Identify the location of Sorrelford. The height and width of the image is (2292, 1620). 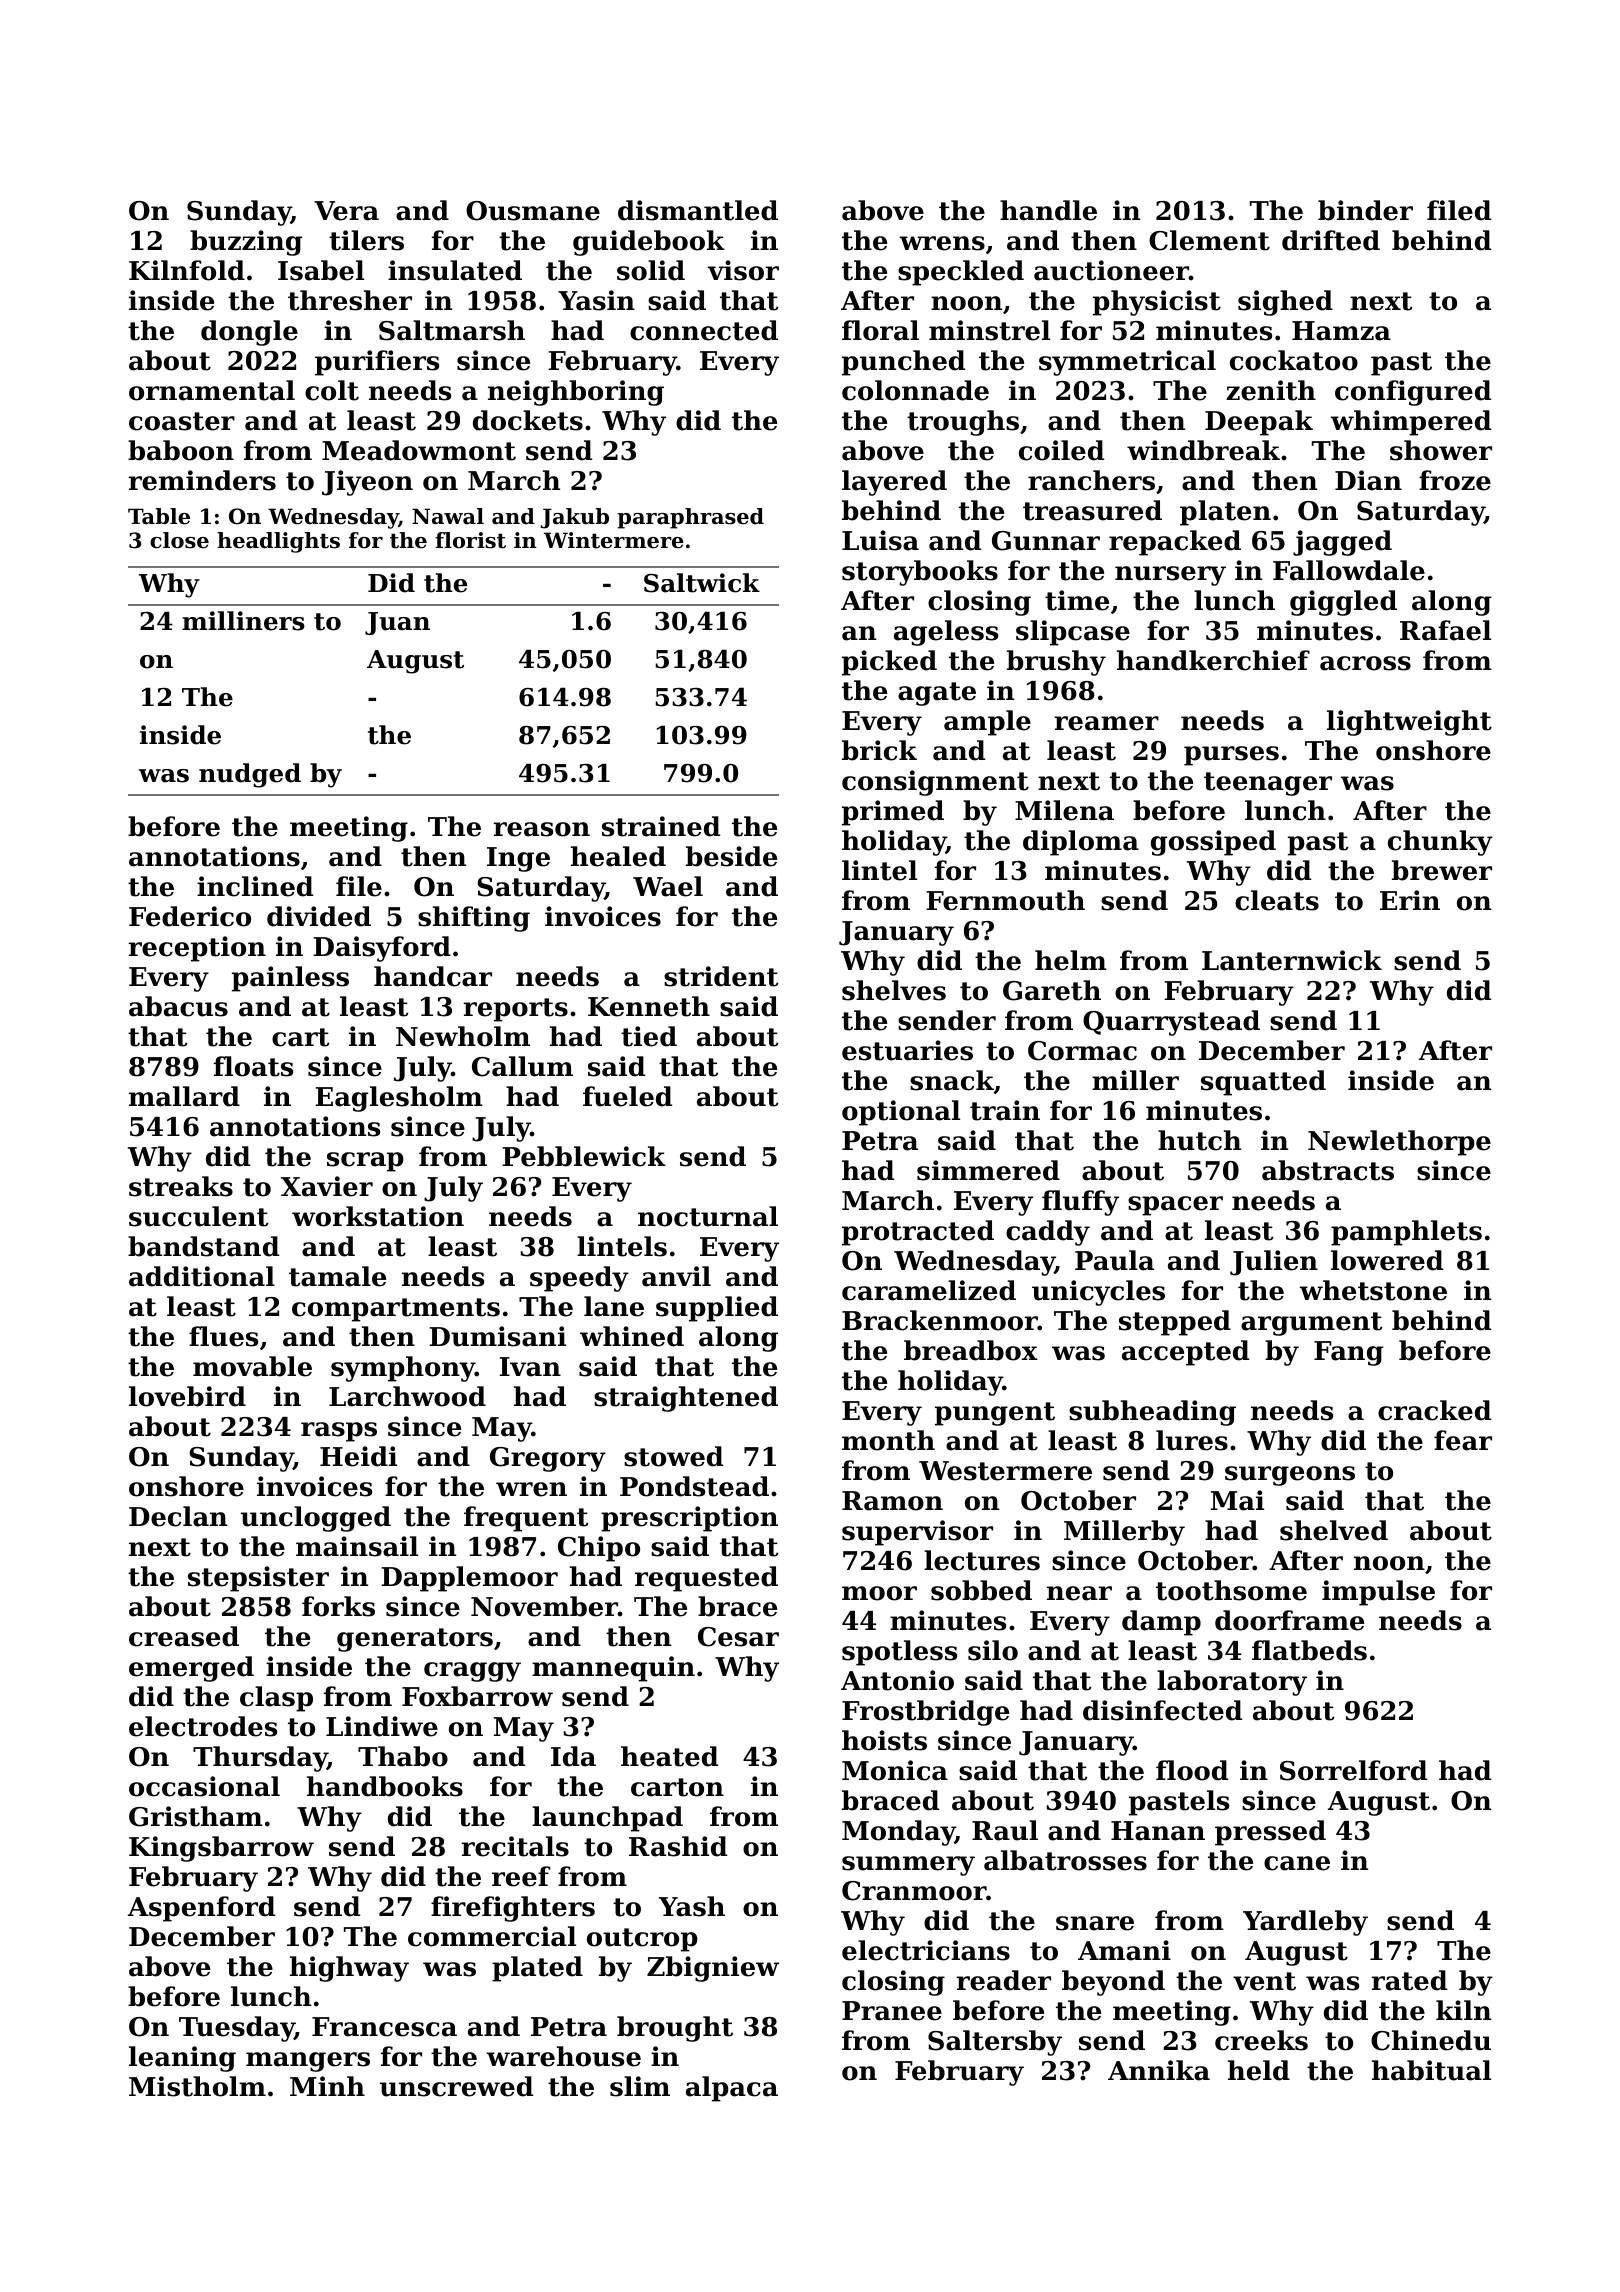
(1353, 1770).
